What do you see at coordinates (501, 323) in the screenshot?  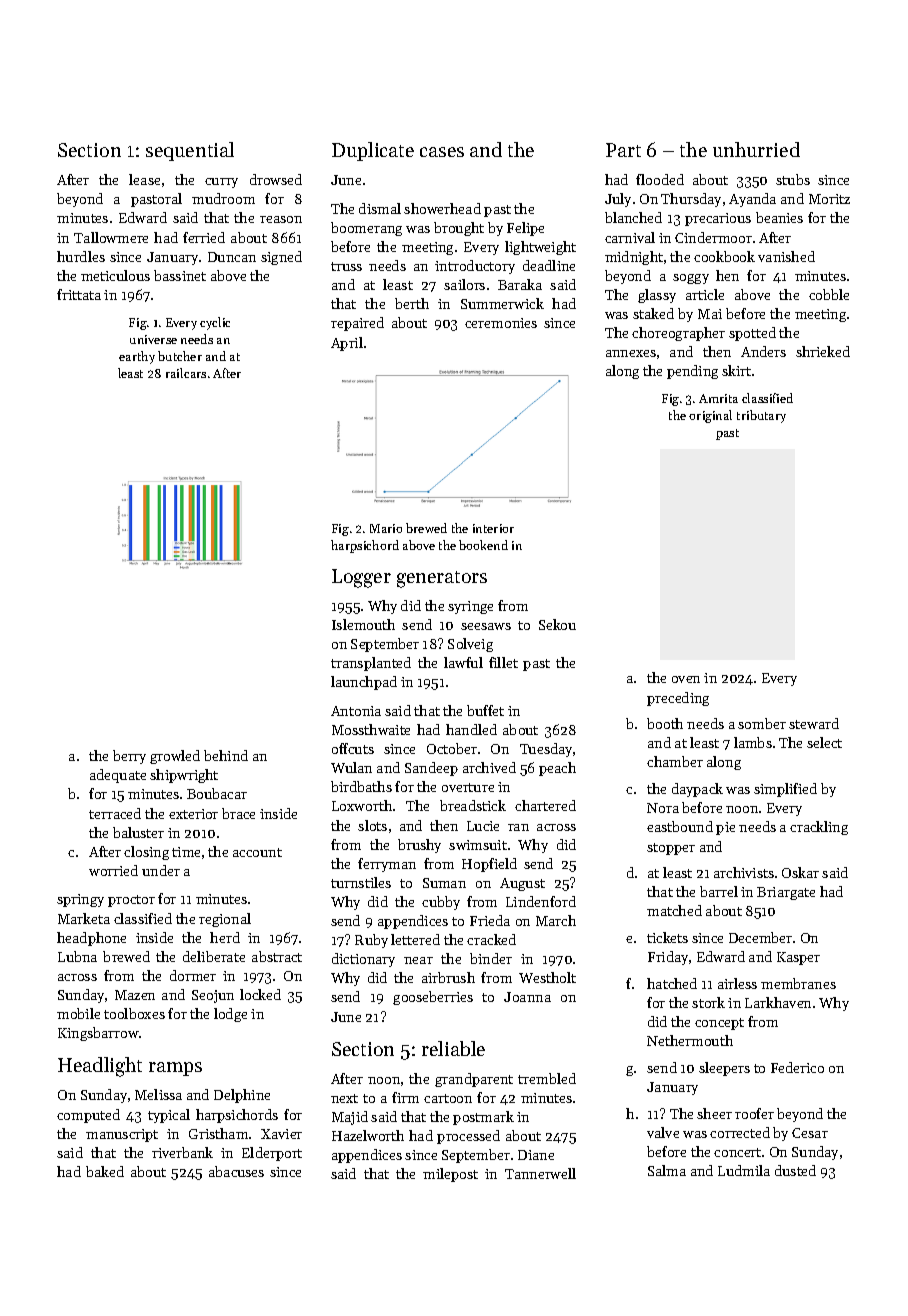 I see `ceremonies` at bounding box center [501, 323].
